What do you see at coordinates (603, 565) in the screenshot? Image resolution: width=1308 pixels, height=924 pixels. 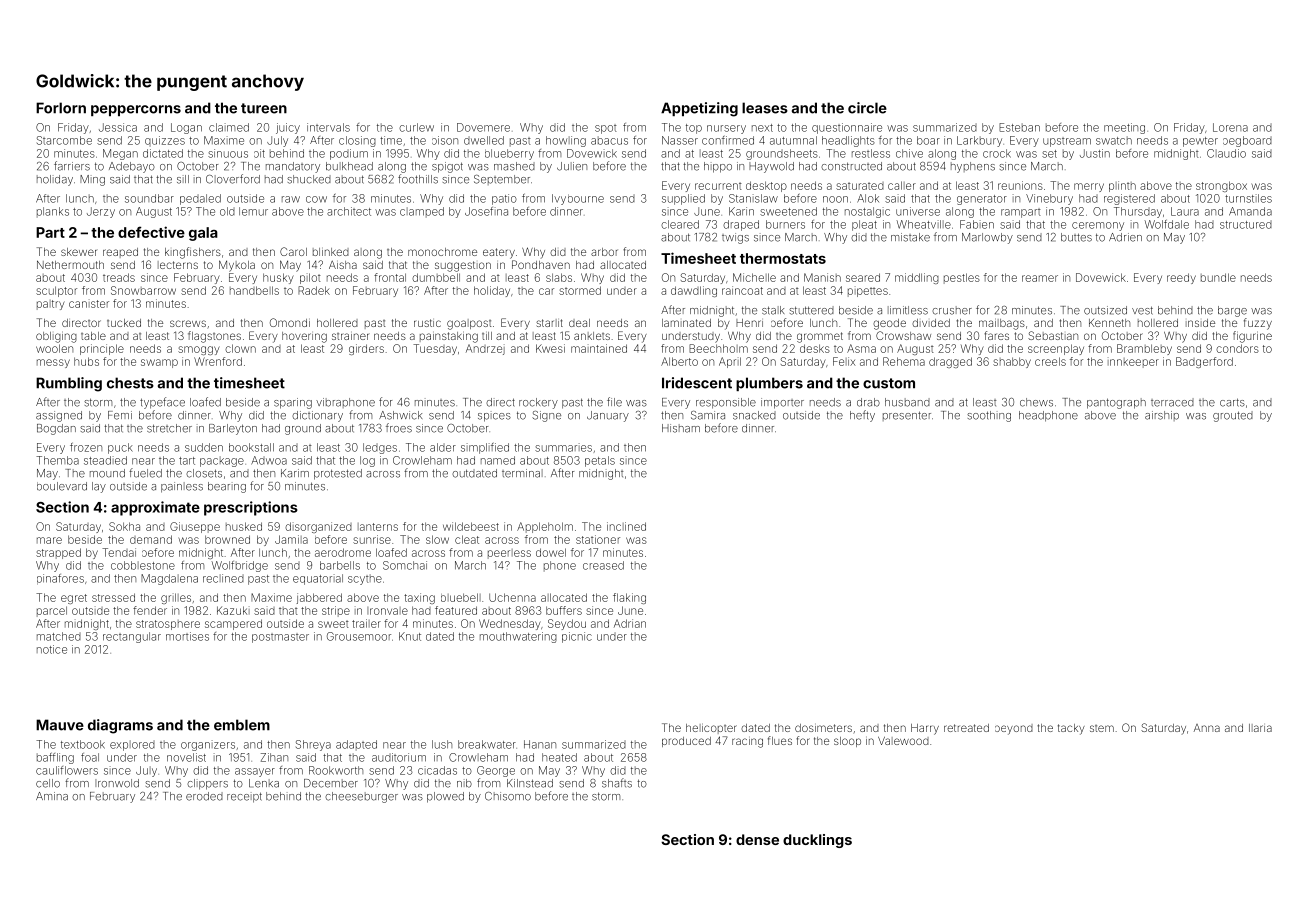 I see `creased` at bounding box center [603, 565].
